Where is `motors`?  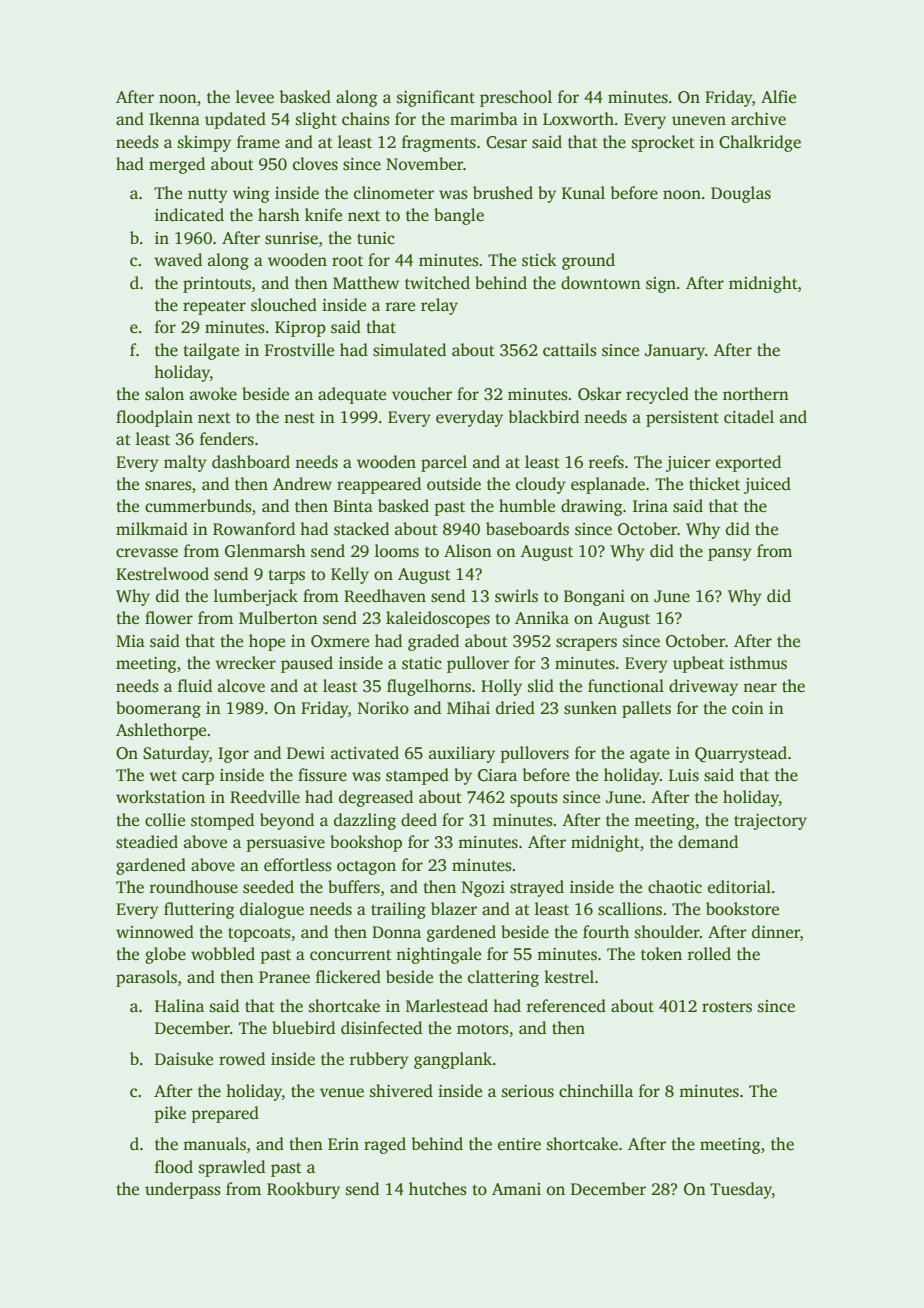
motors is located at coordinates (483, 1029).
